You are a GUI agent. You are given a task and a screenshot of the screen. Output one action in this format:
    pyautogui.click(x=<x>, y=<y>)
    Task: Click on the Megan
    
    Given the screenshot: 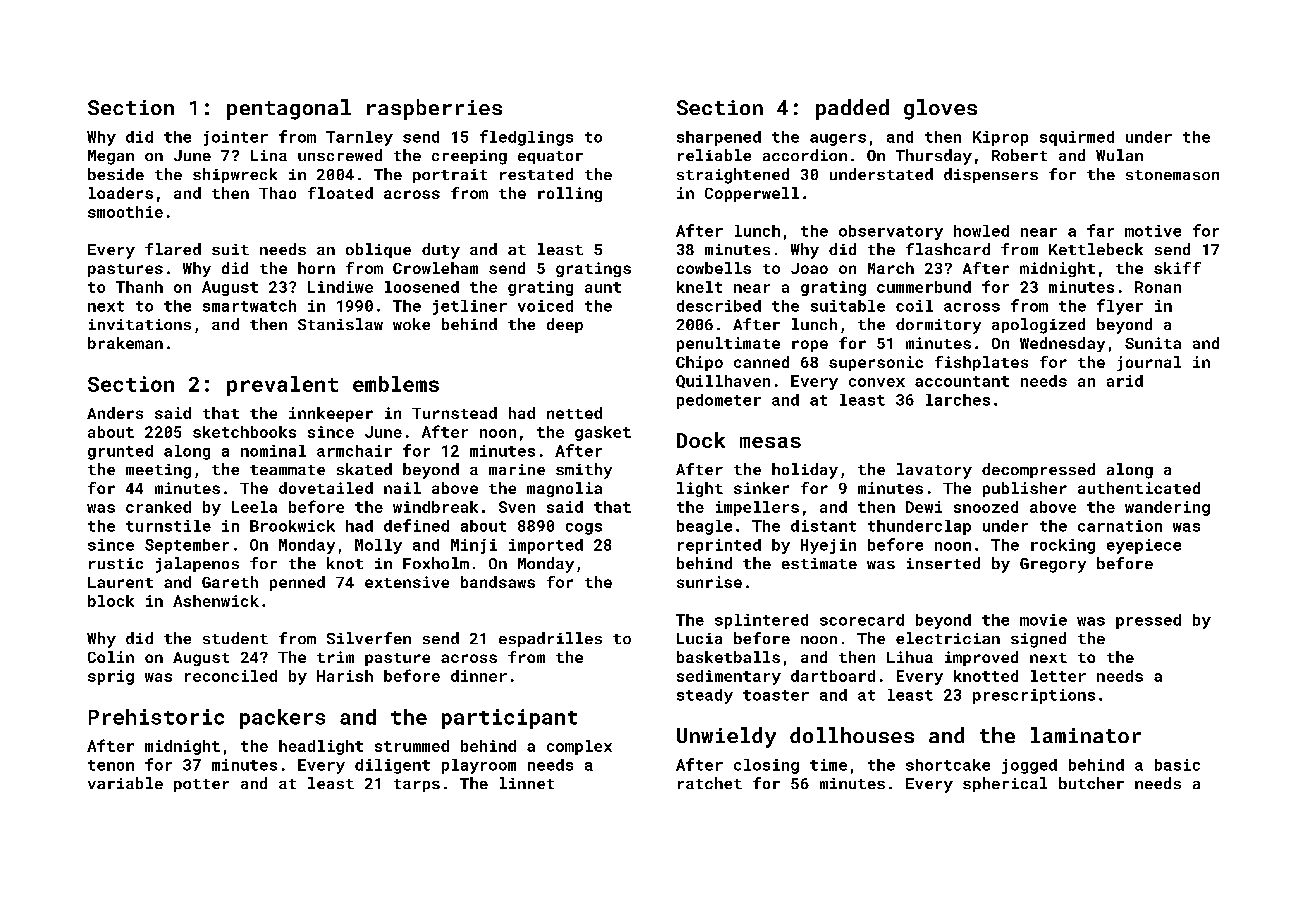 What is the action you would take?
    pyautogui.click(x=111, y=157)
